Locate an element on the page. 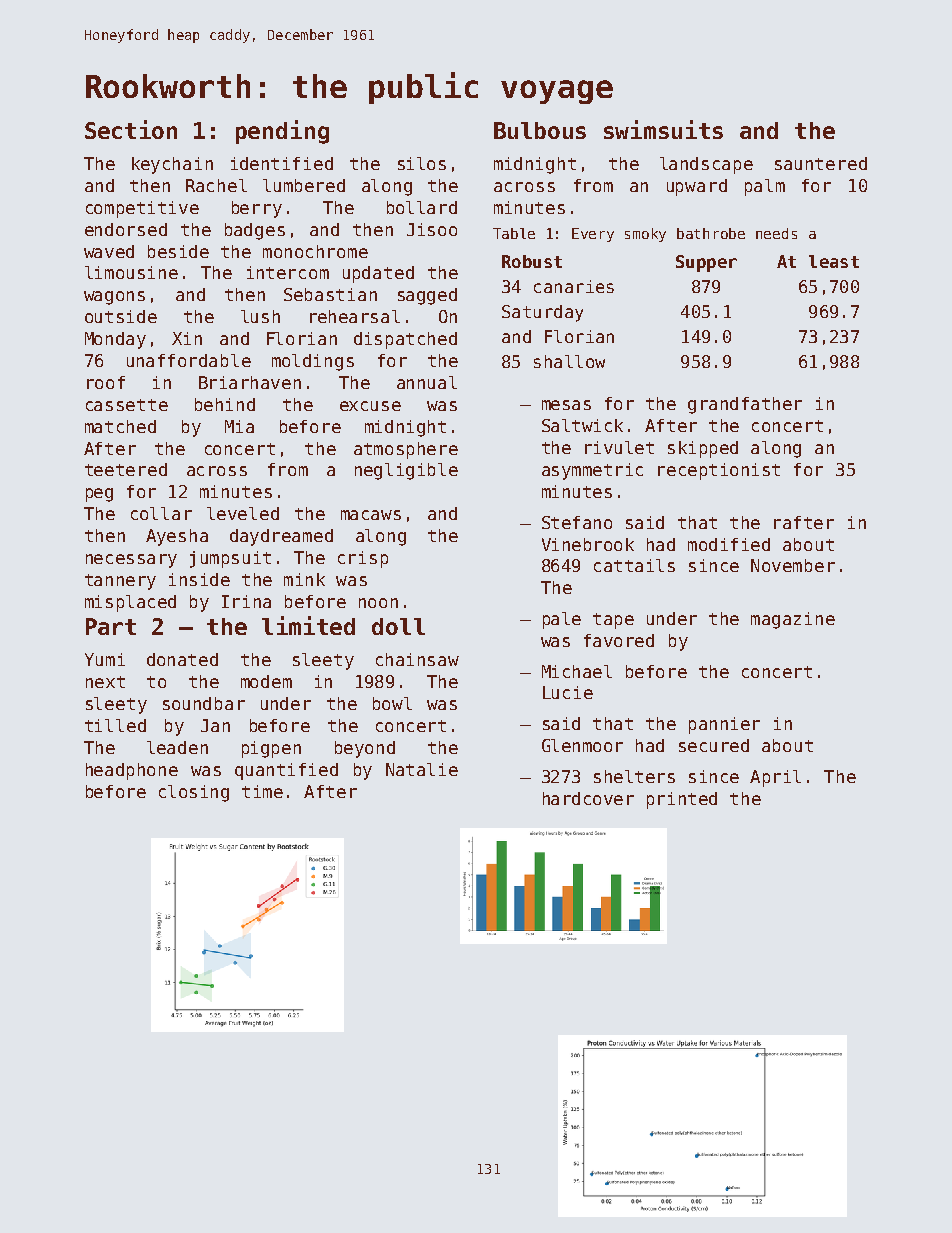  modified is located at coordinates (729, 544).
